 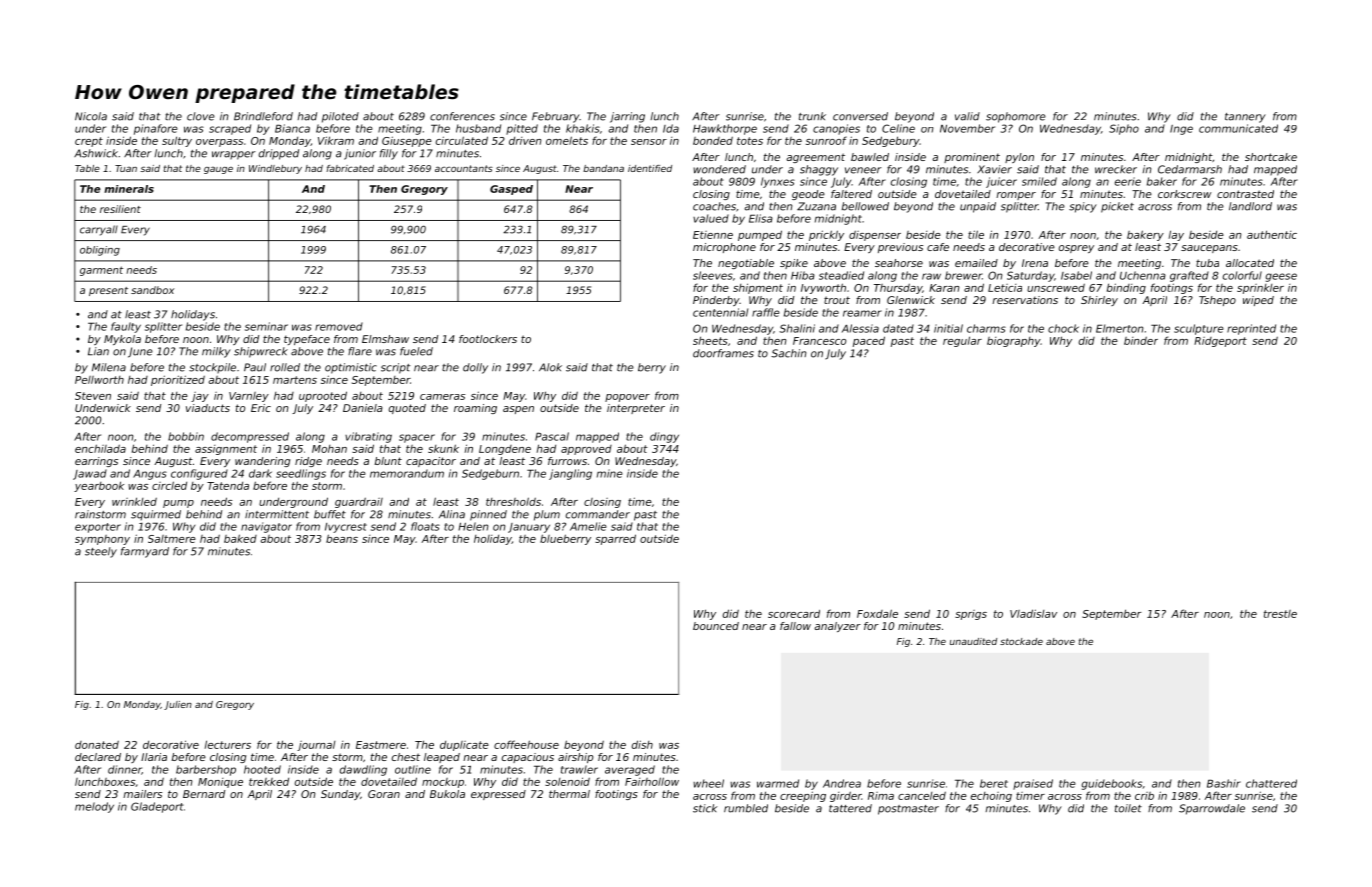 I want to click on landlord, so click(x=1250, y=206).
